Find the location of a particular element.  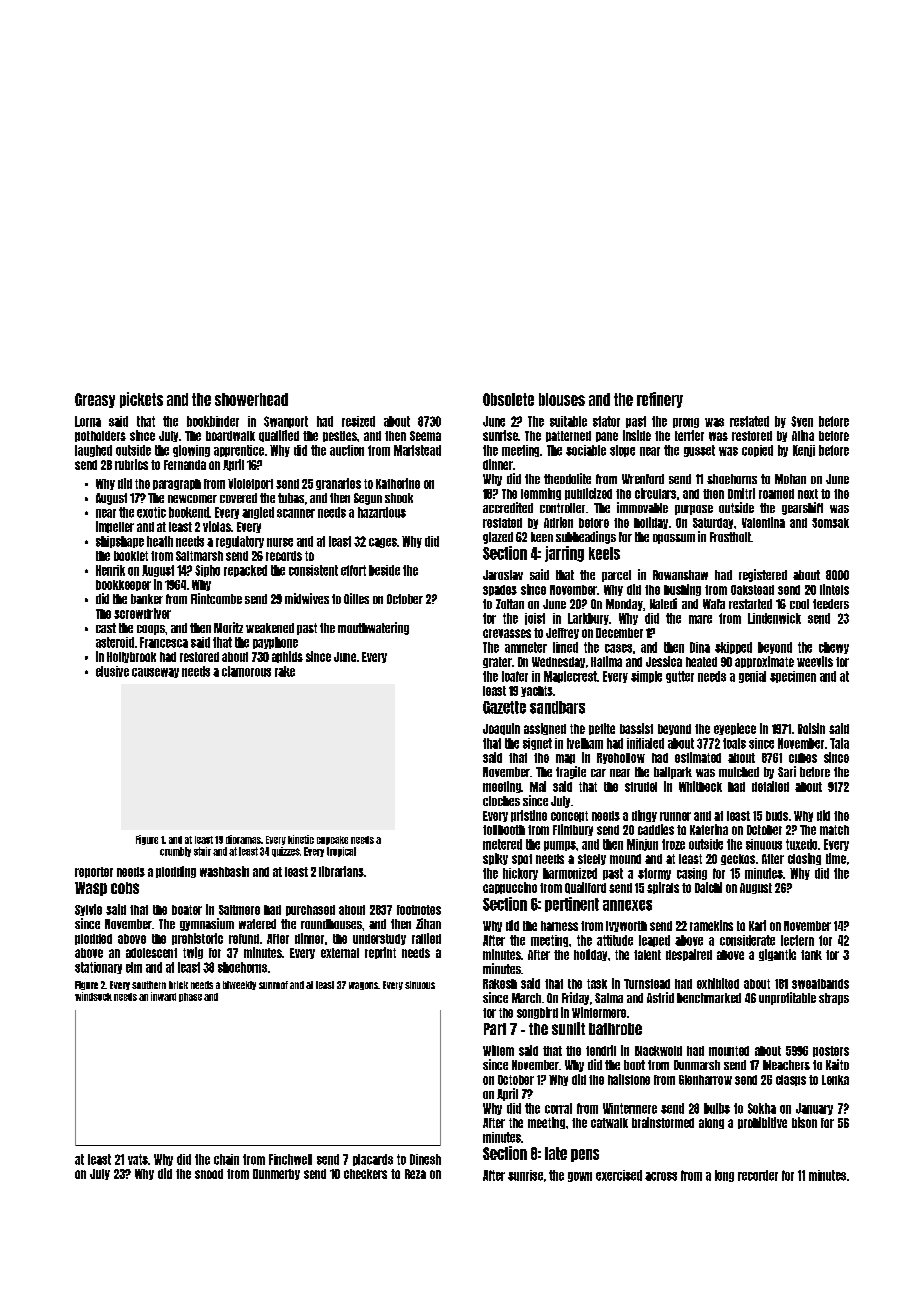

straps is located at coordinates (834, 999).
